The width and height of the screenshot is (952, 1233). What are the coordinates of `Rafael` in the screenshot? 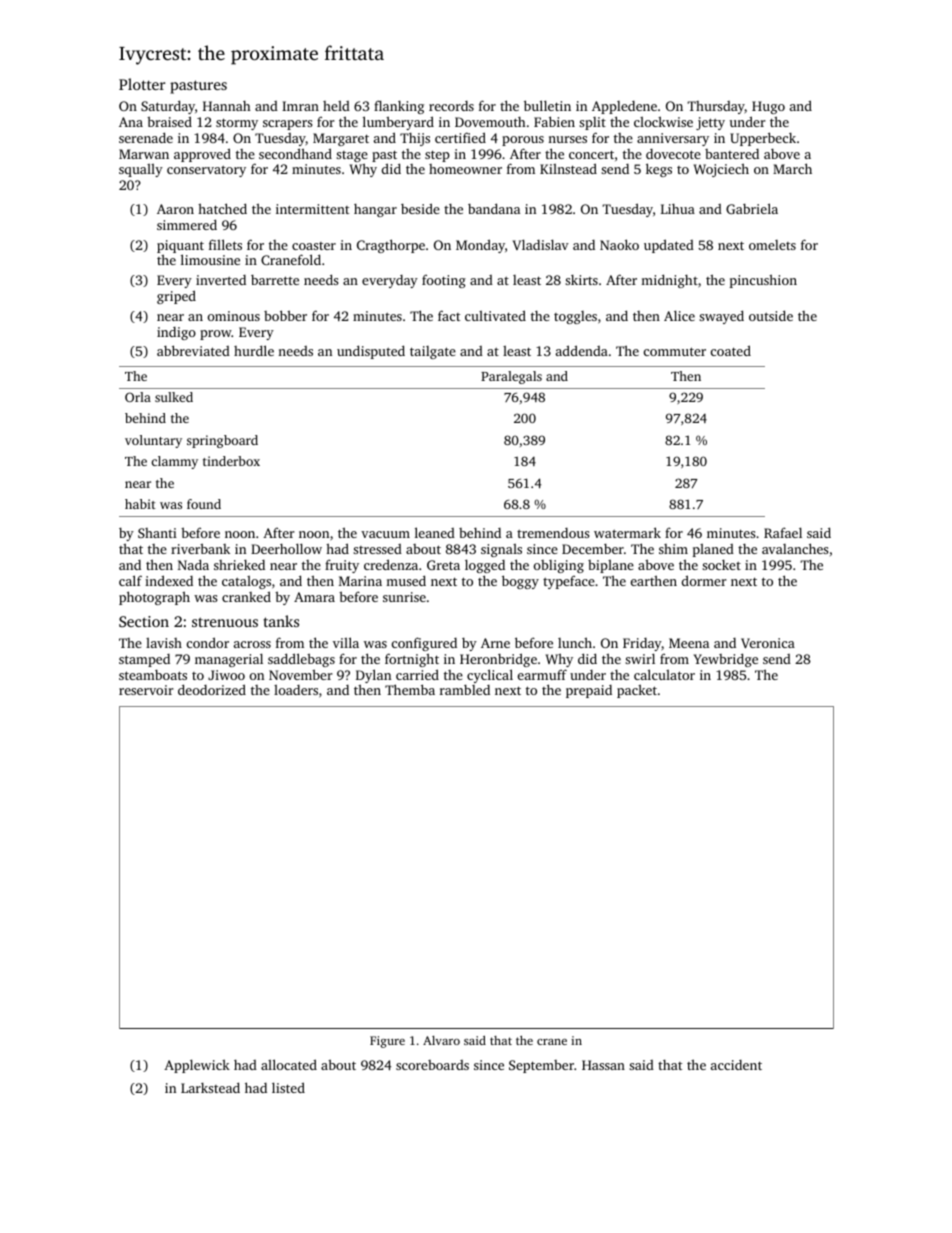 It's located at (783, 532).
